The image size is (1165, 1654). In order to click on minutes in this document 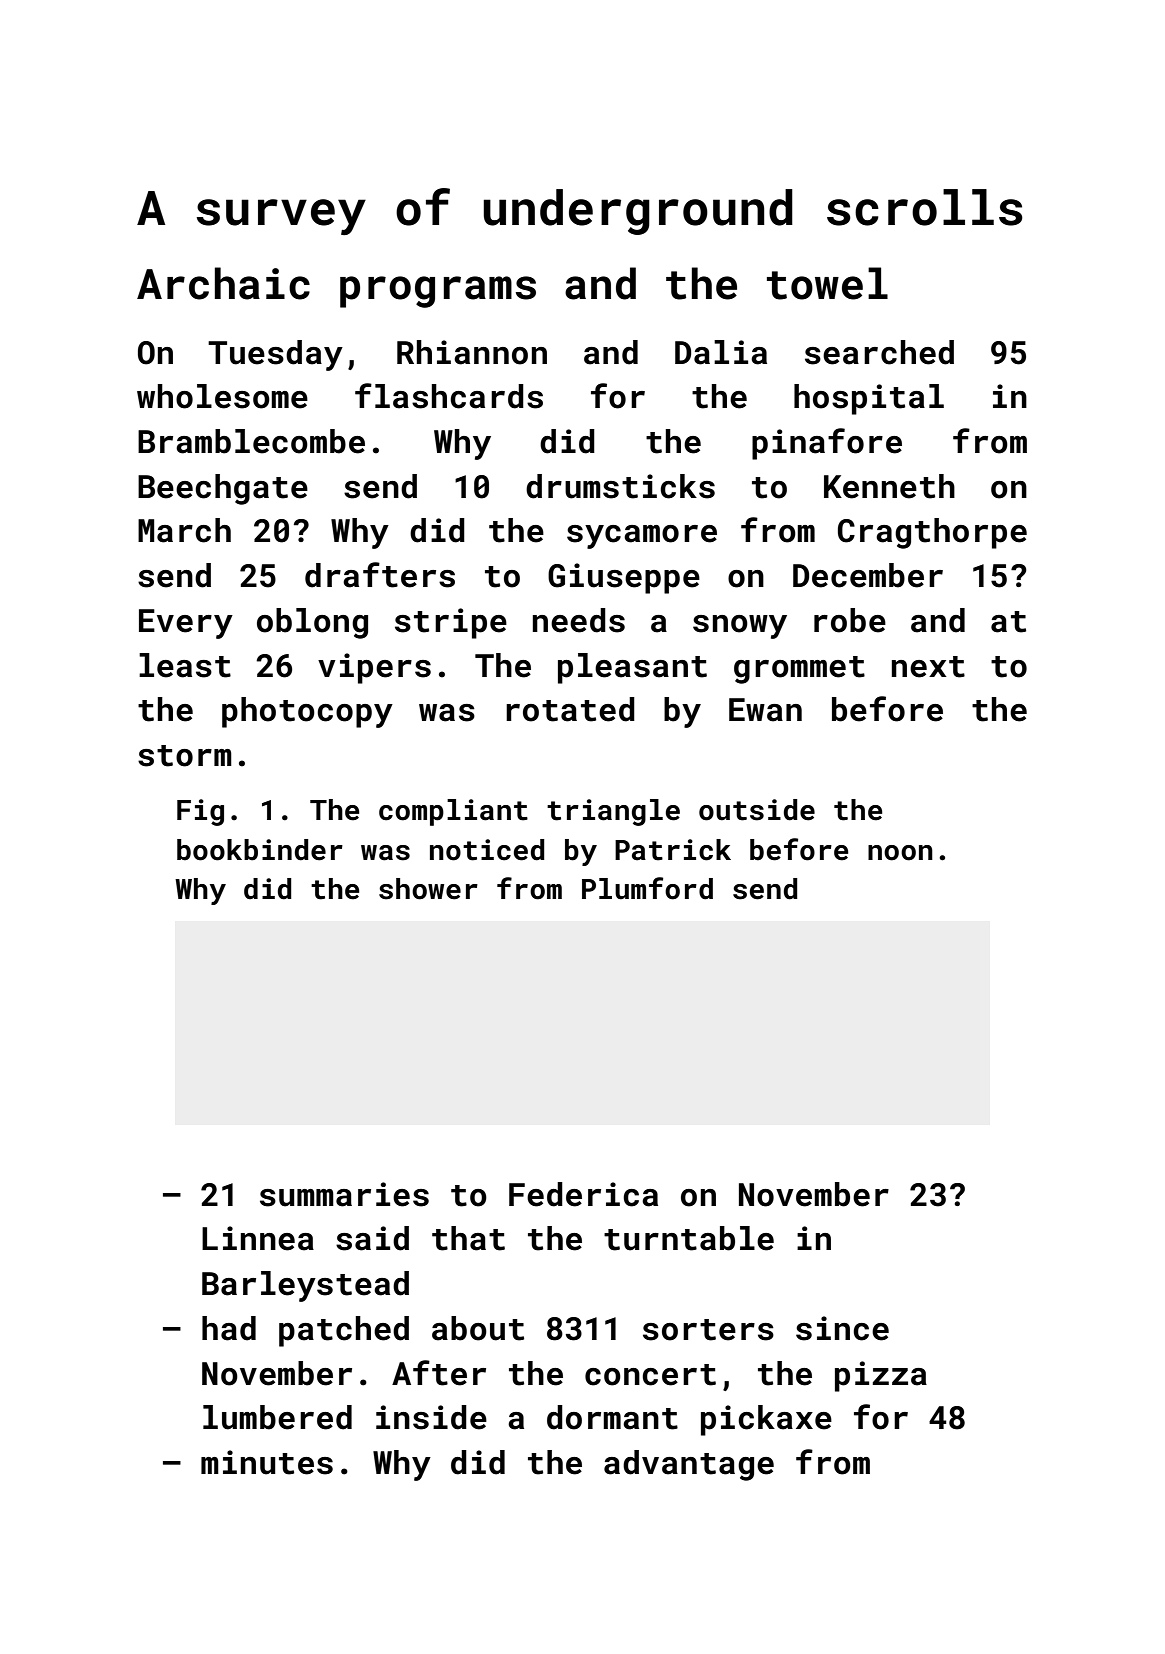, I will do `click(267, 1462)`.
